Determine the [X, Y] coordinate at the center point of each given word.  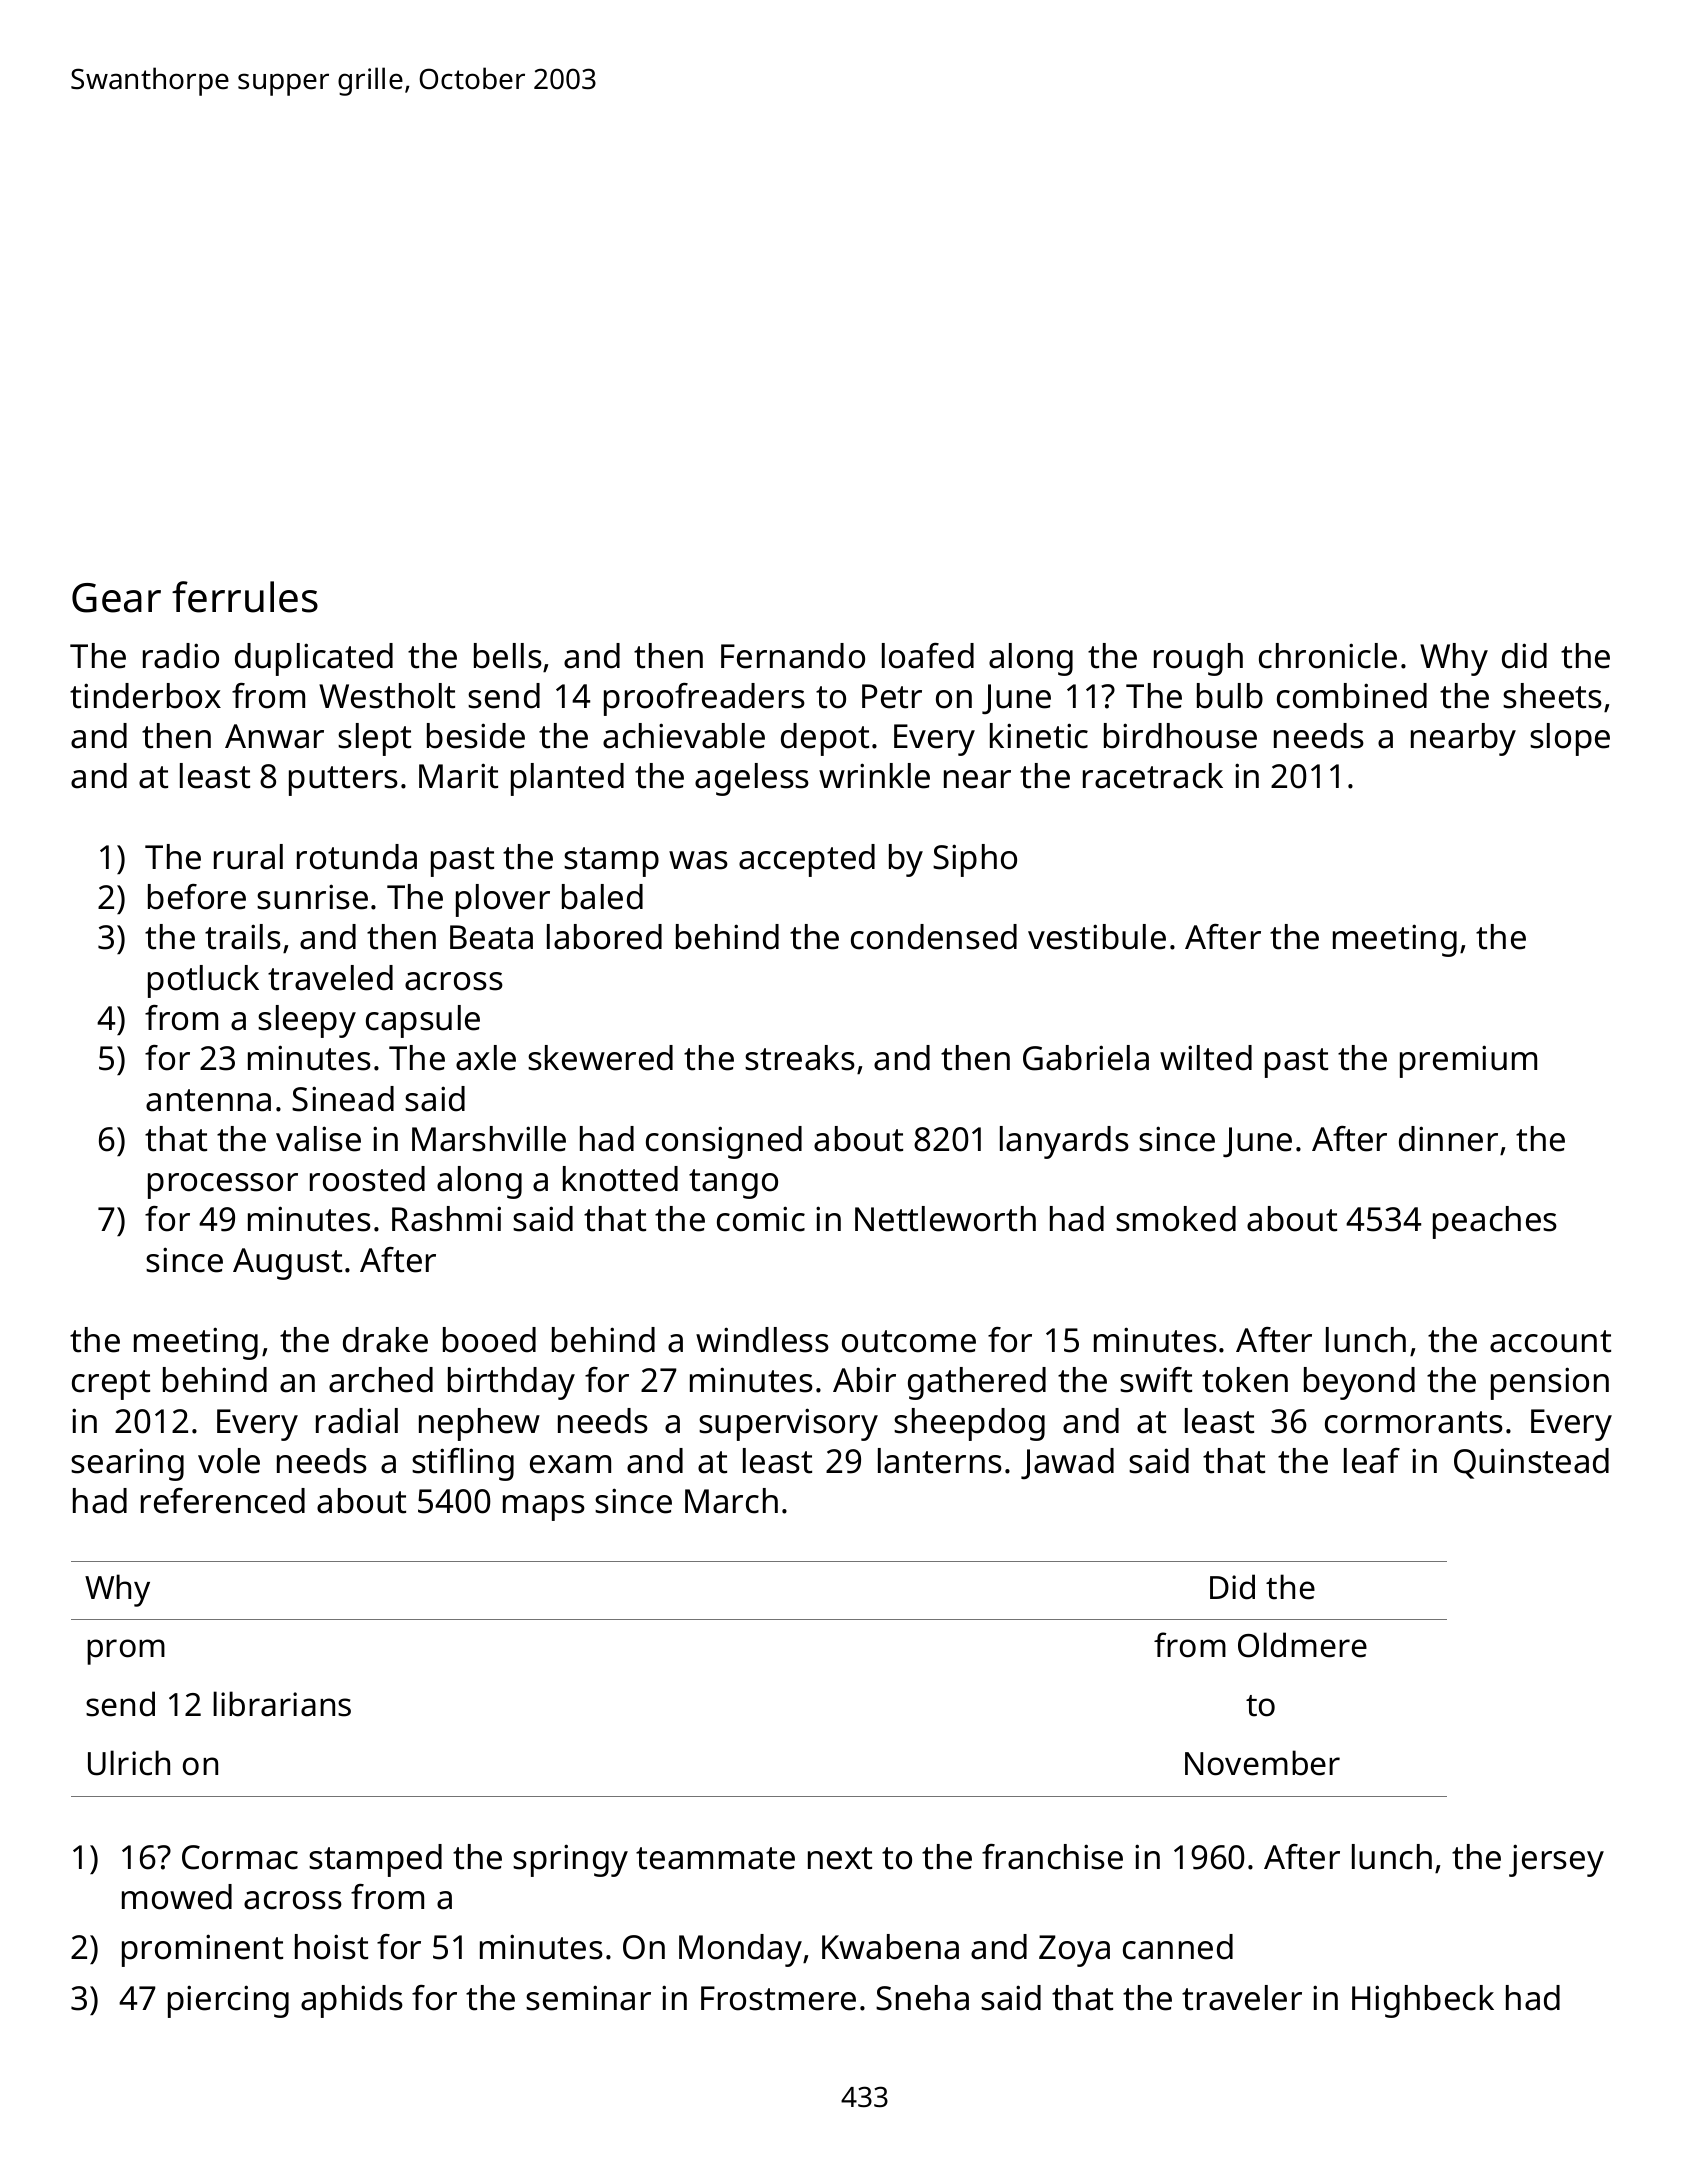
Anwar [274, 736]
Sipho [975, 860]
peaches [1495, 1222]
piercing [228, 2001]
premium [1468, 1061]
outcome [909, 1341]
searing [127, 1464]
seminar [588, 1998]
